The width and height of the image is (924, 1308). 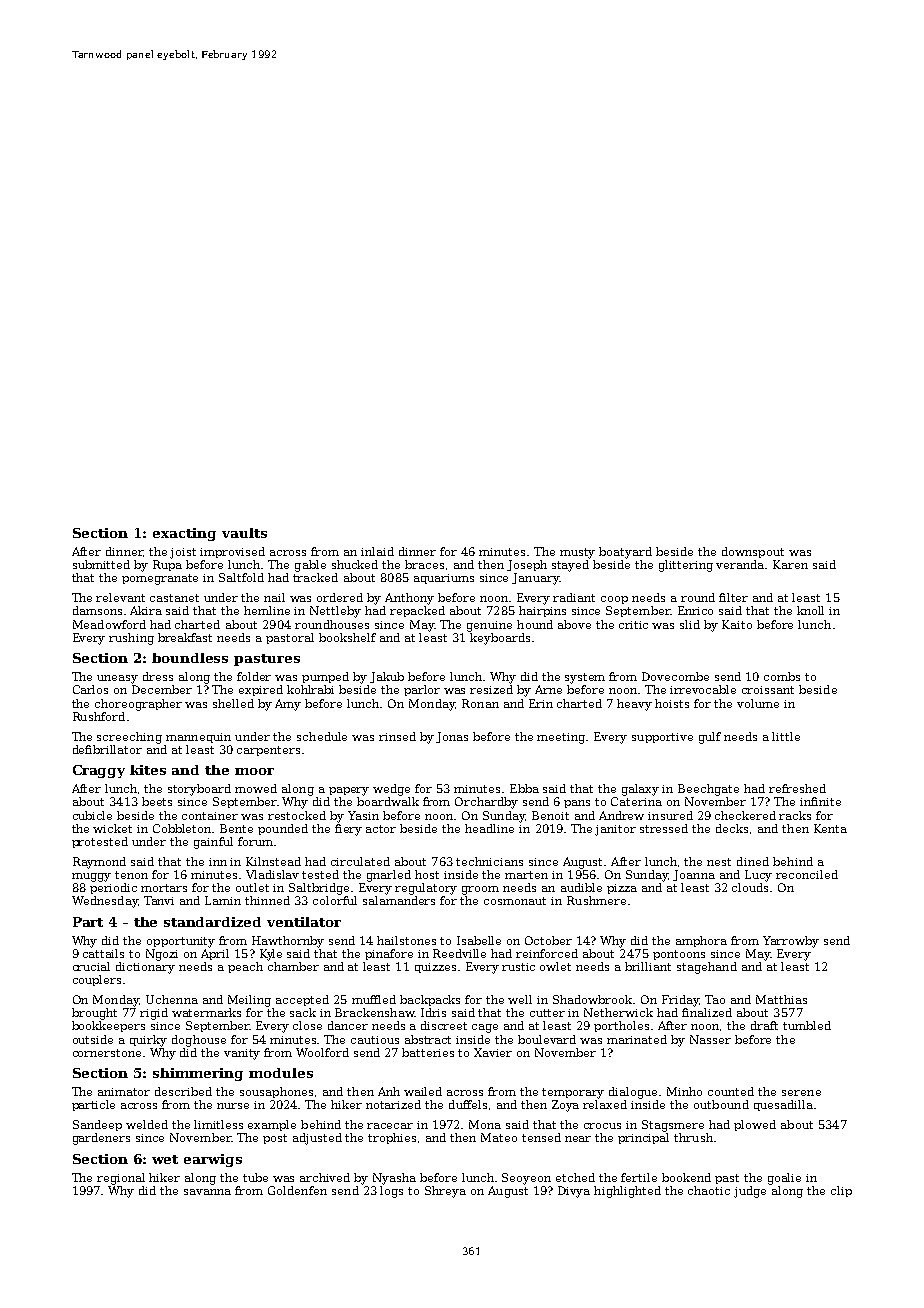 I want to click on boulevard, so click(x=547, y=1039).
